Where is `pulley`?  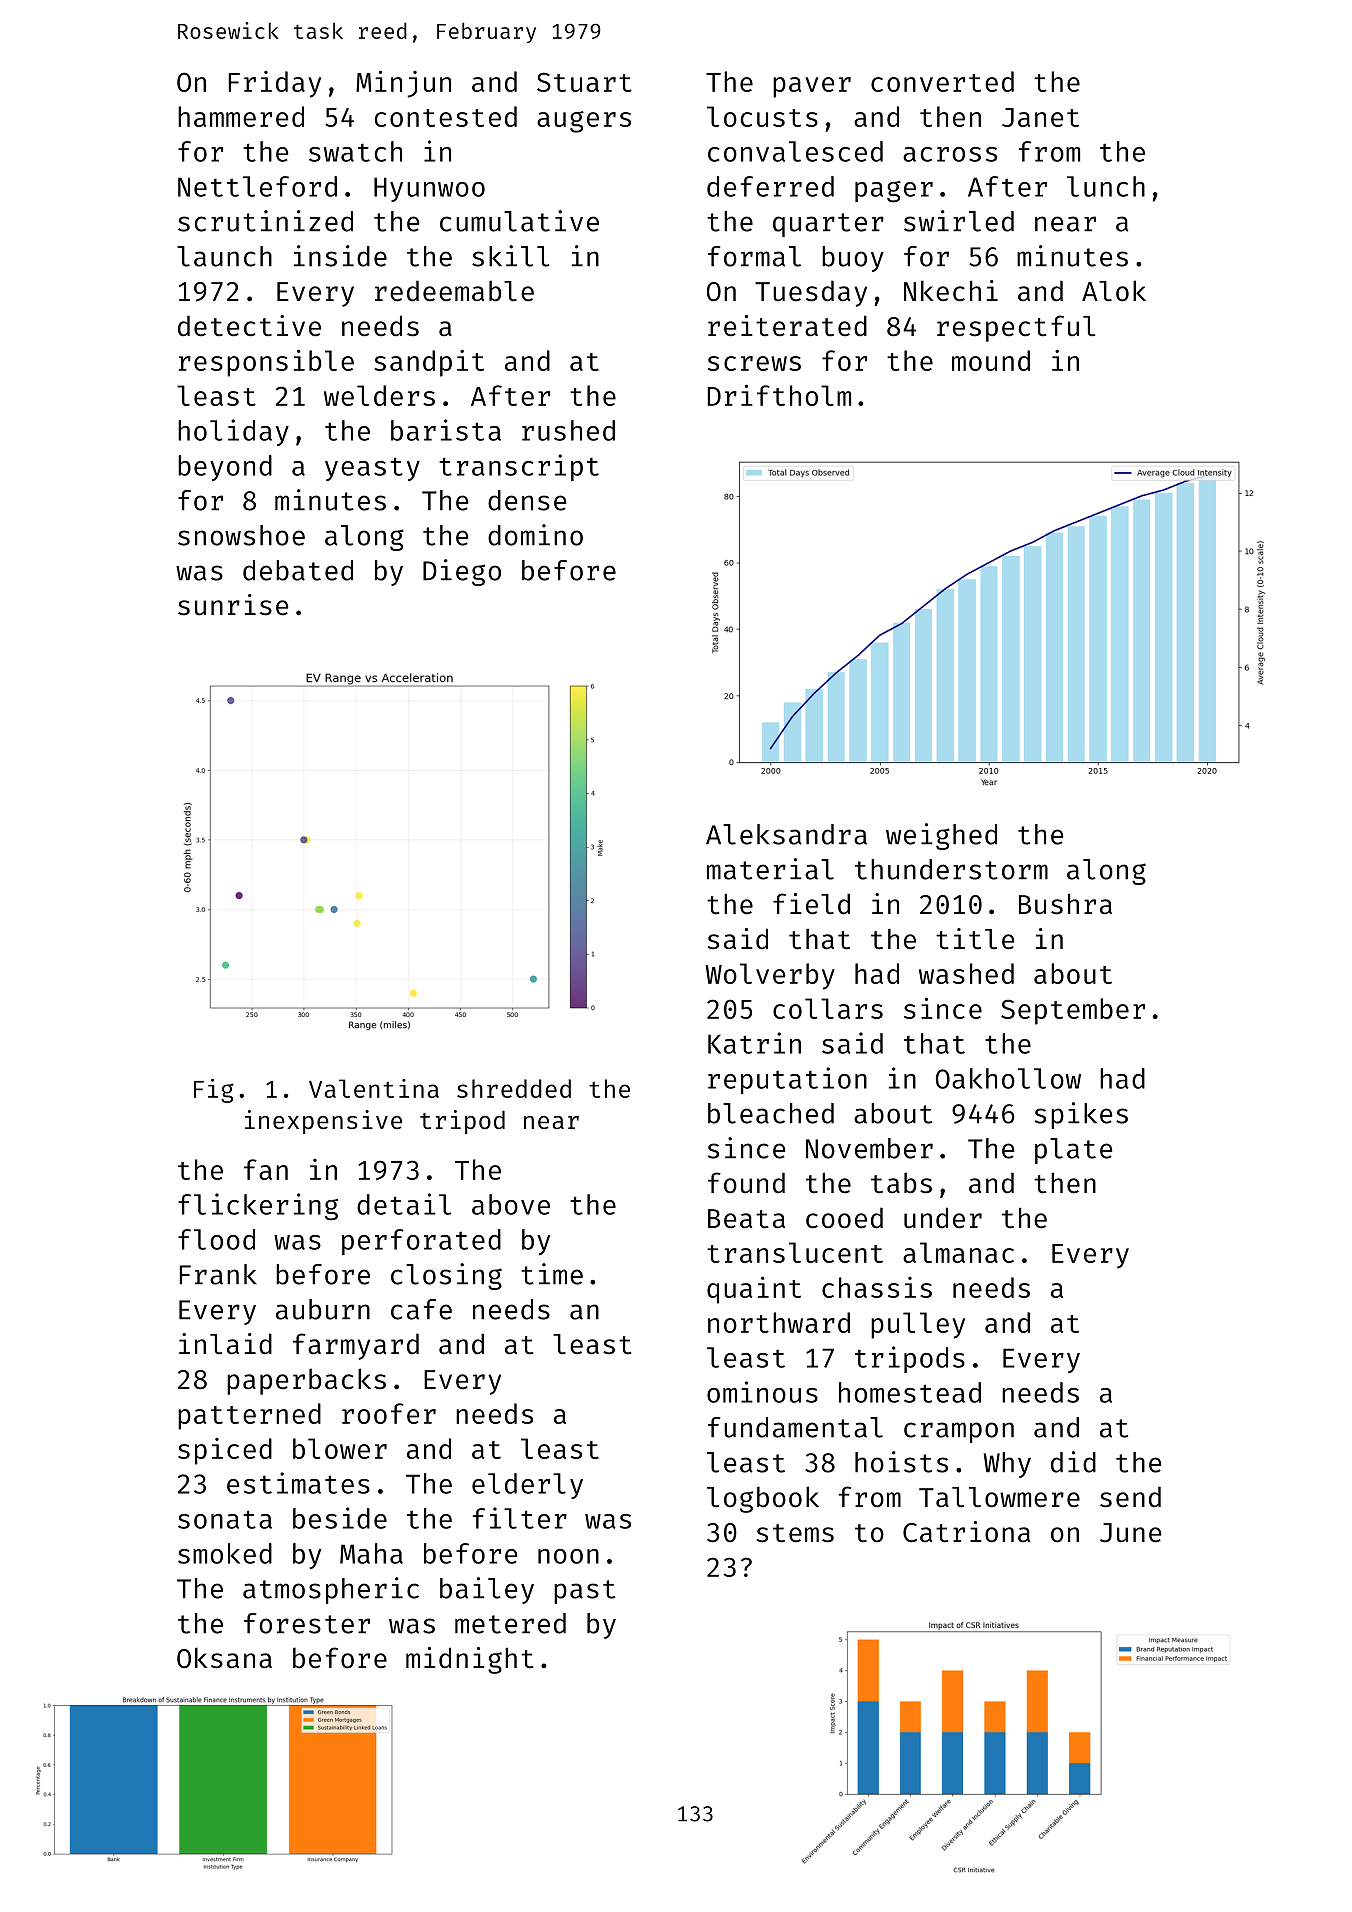
pulley is located at coordinates (918, 1325).
